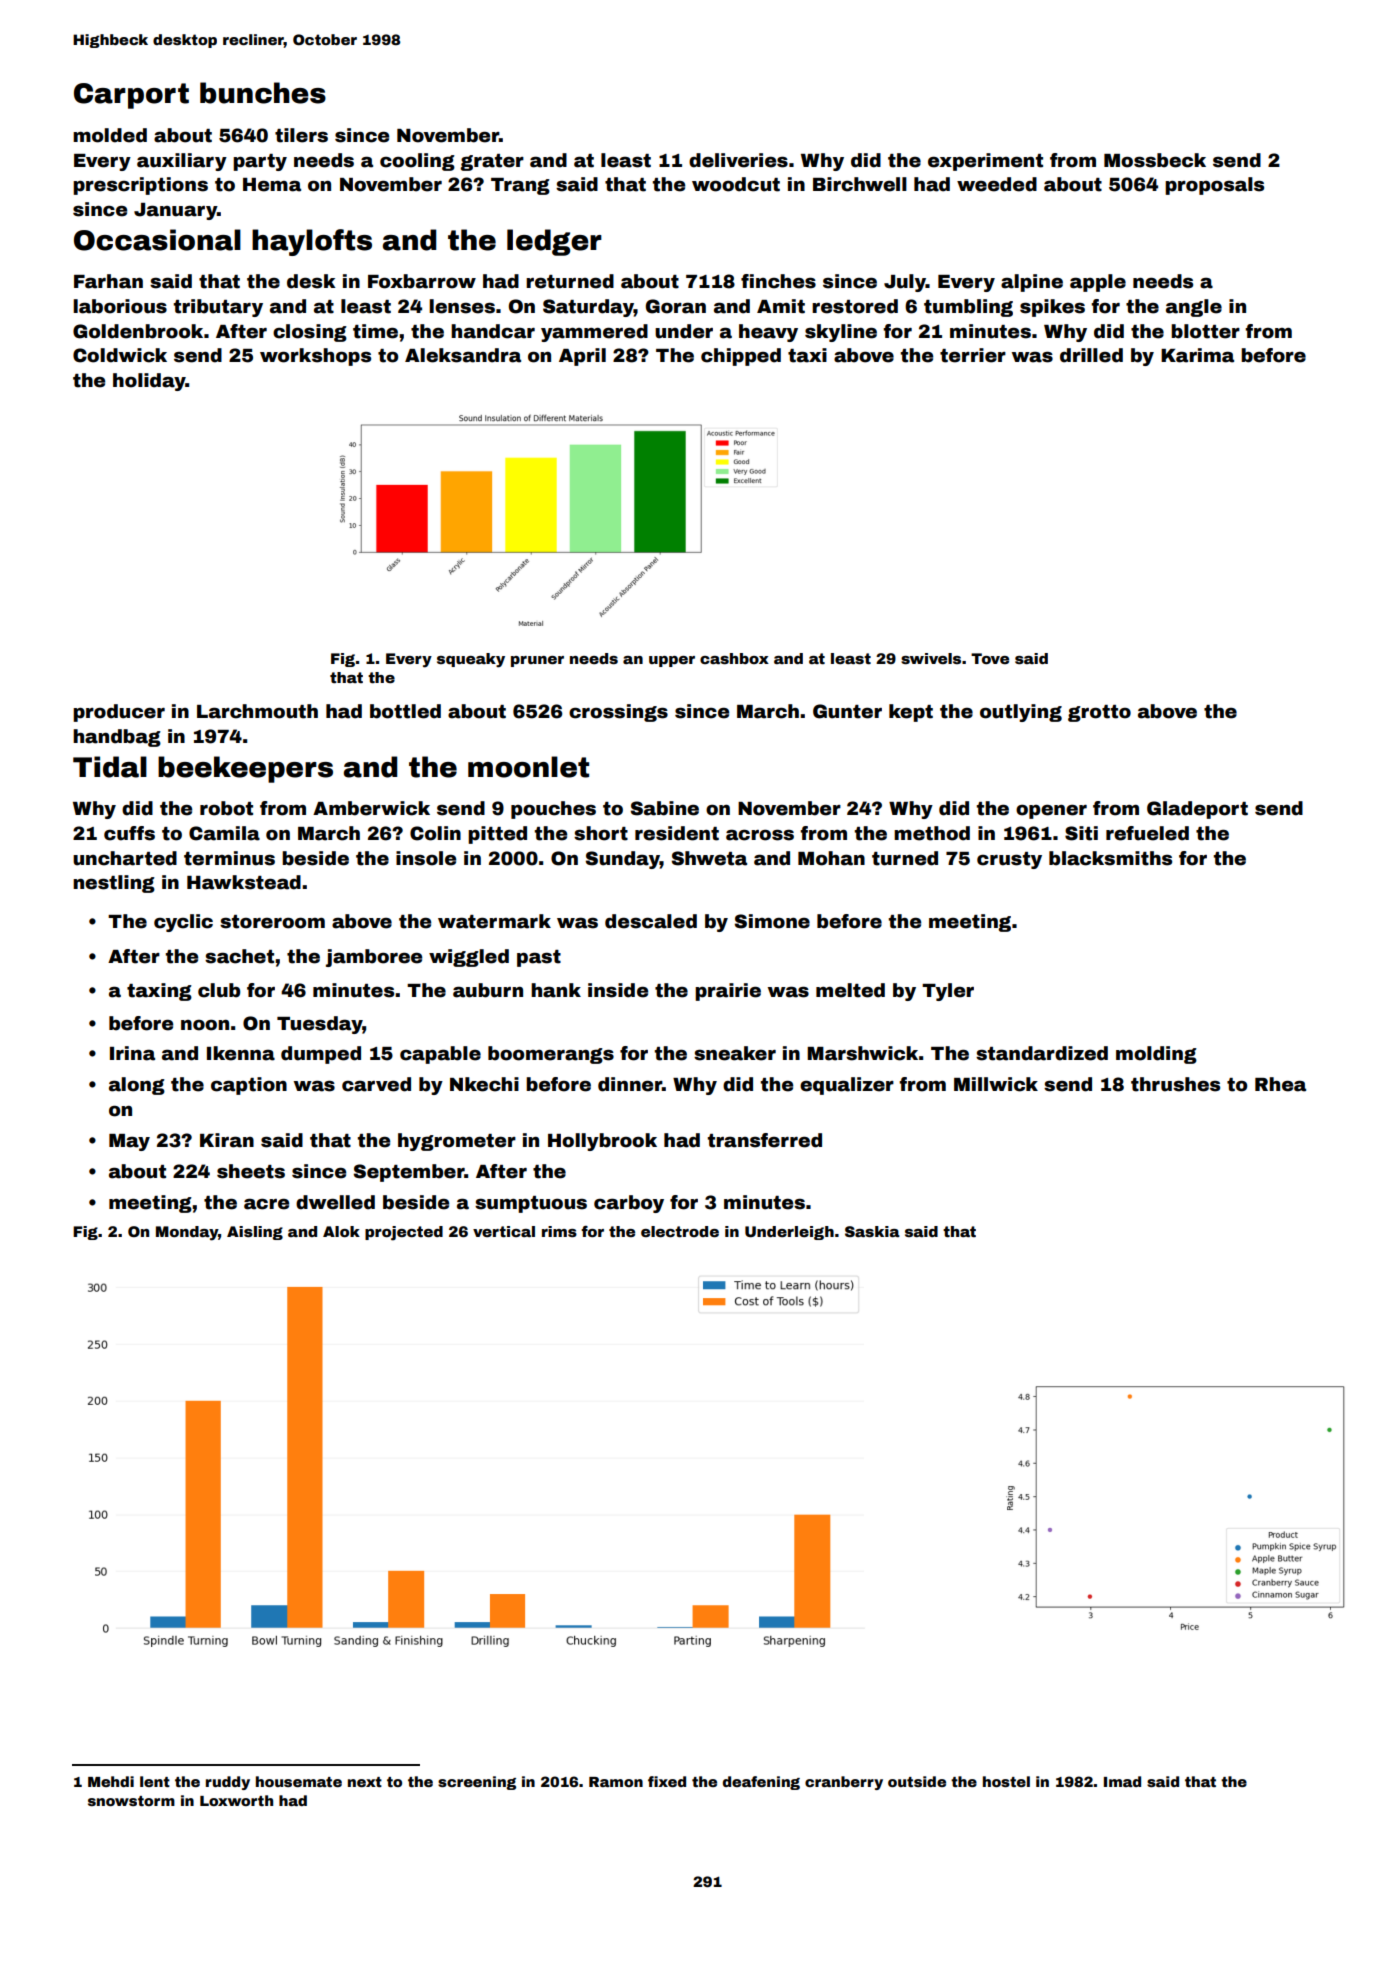  What do you see at coordinates (1155, 160) in the image?
I see `Mossbeck` at bounding box center [1155, 160].
